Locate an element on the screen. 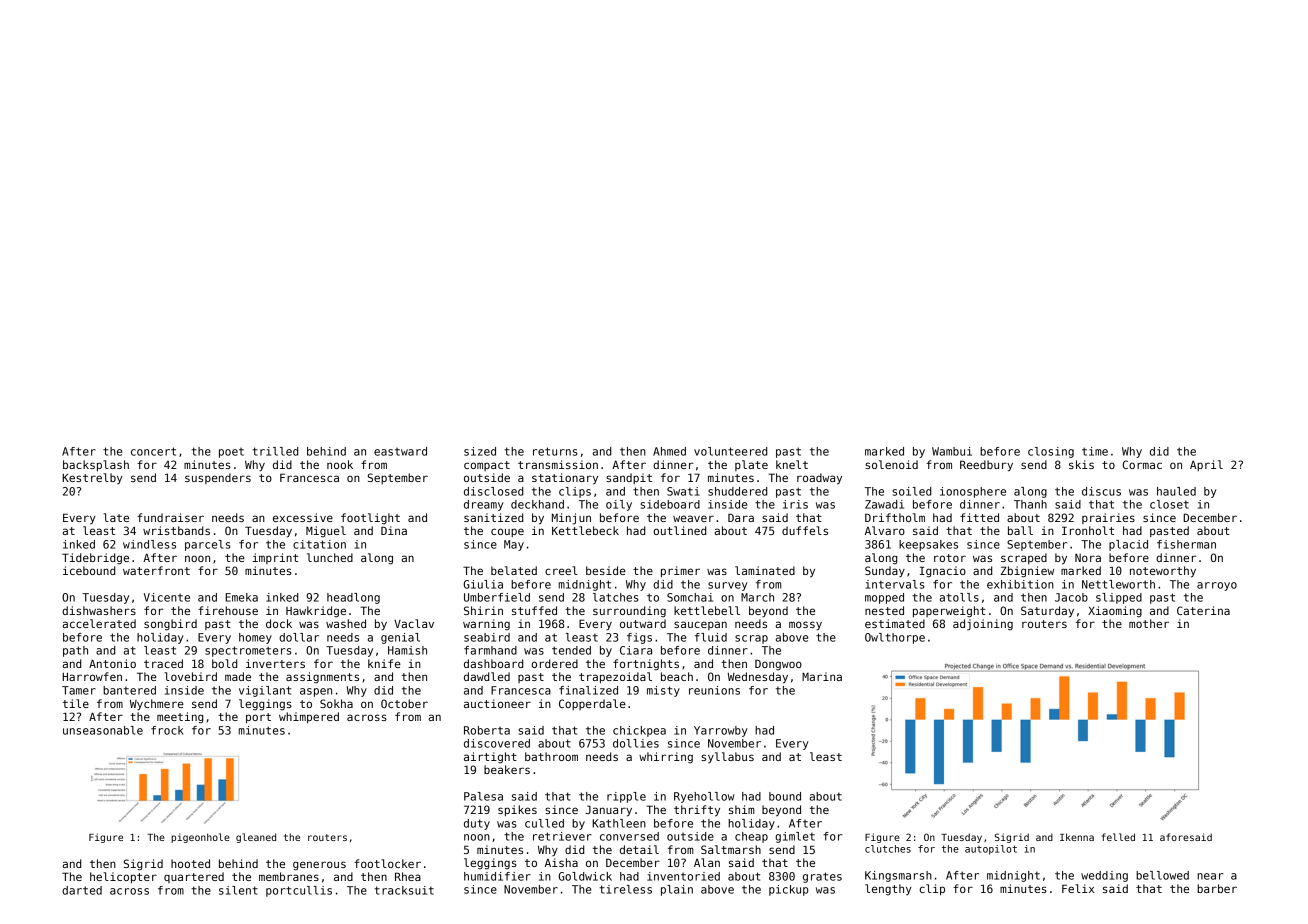 This screenshot has width=1308, height=924. barber is located at coordinates (1217, 888).
